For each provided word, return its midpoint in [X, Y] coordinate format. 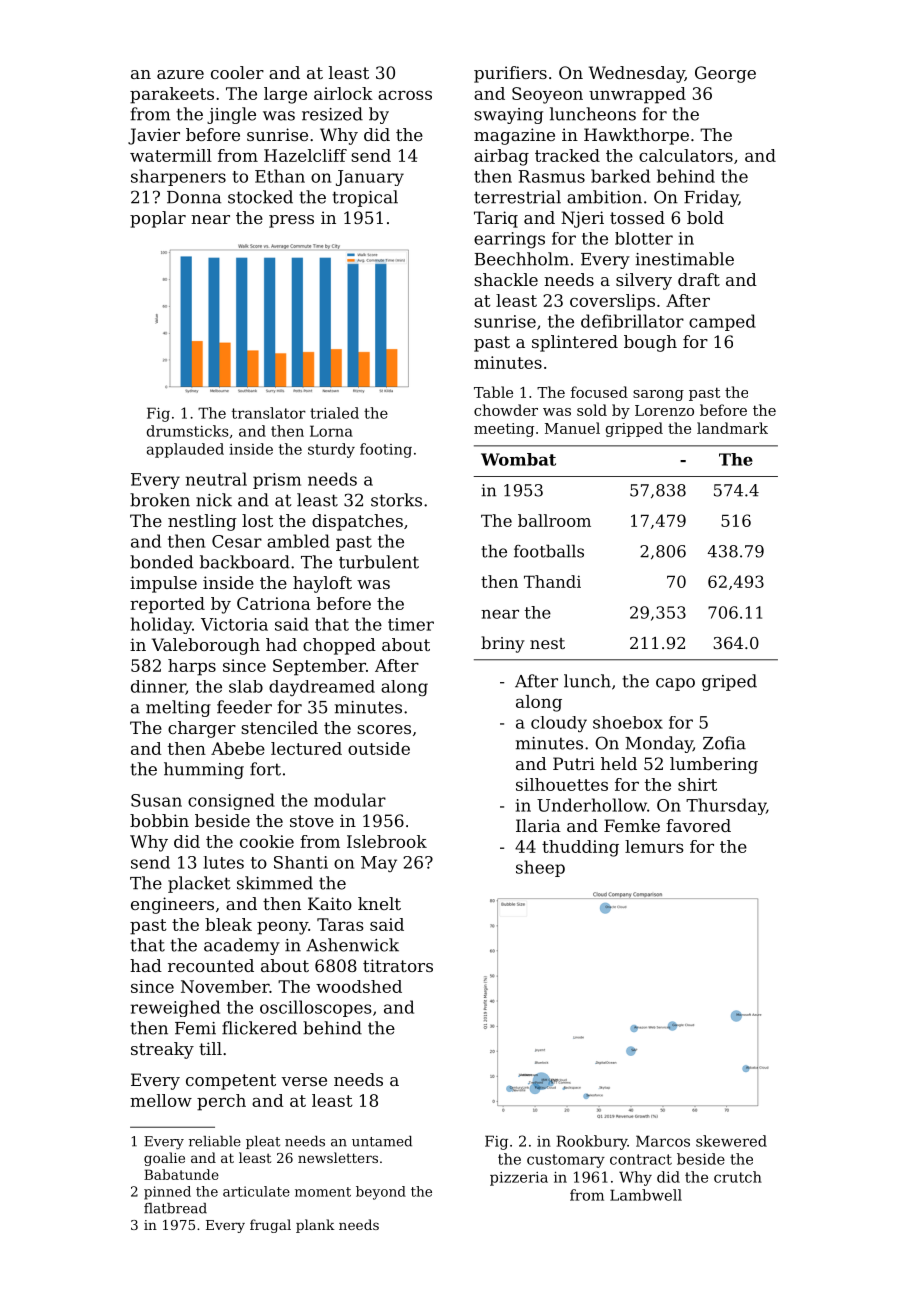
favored [698, 825]
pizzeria [519, 1179]
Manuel [572, 428]
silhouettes [562, 784]
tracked [567, 155]
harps [192, 667]
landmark [732, 428]
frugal [270, 1226]
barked [620, 176]
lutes [223, 862]
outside [379, 748]
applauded [185, 450]
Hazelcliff [305, 155]
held [619, 763]
